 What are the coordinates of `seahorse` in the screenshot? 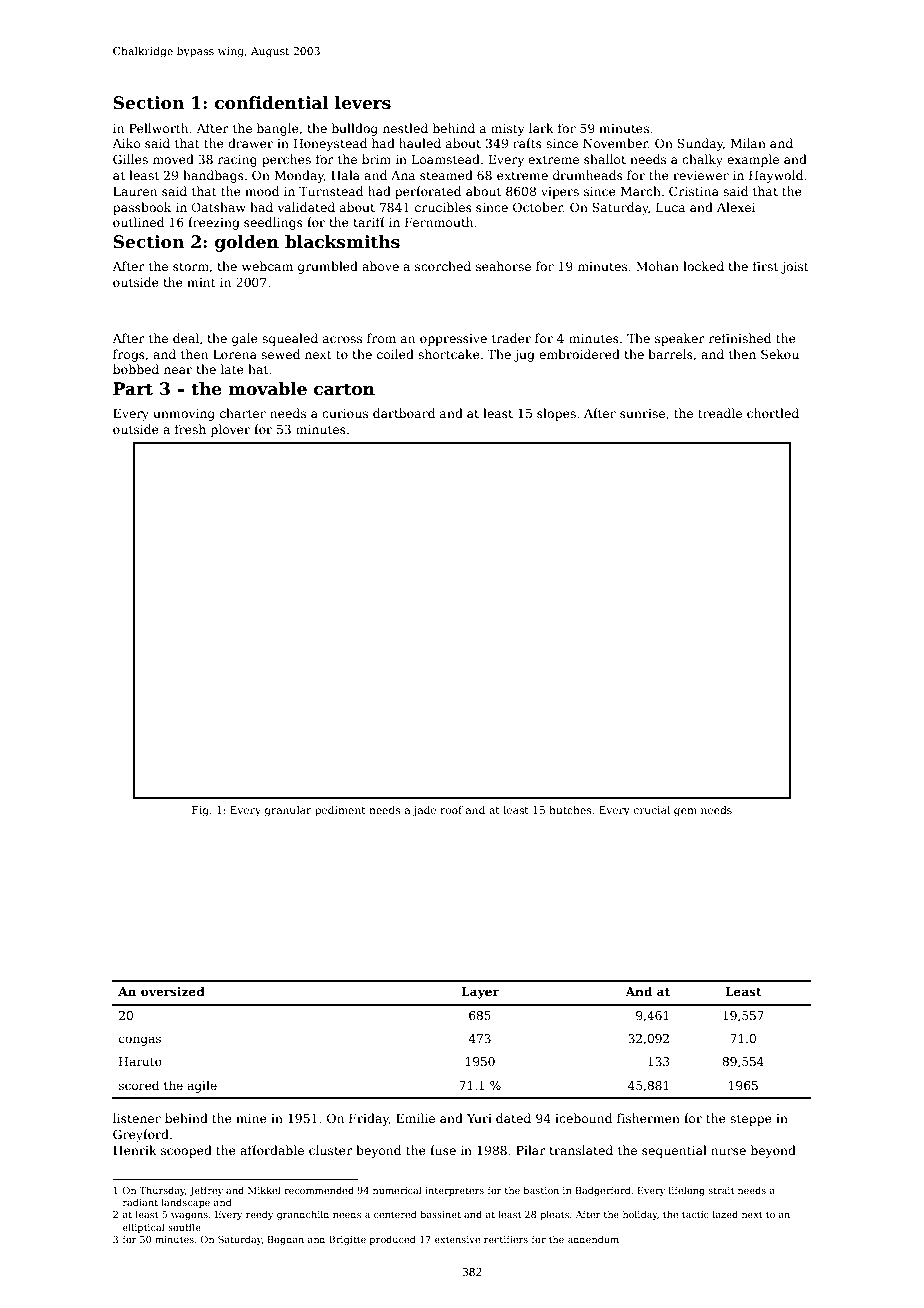 It's located at (503, 266).
